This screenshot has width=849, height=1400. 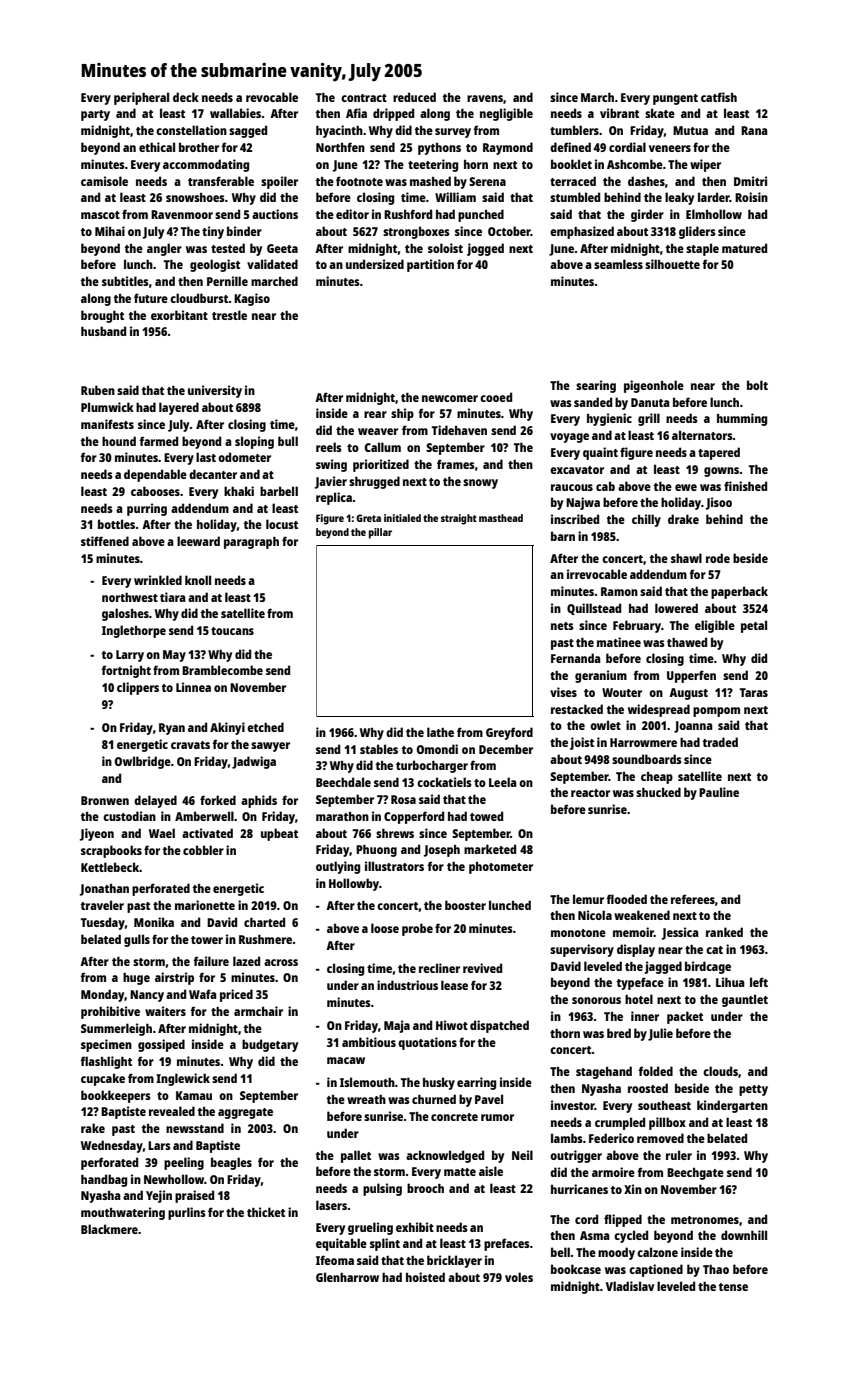 I want to click on pillar, so click(x=380, y=533).
